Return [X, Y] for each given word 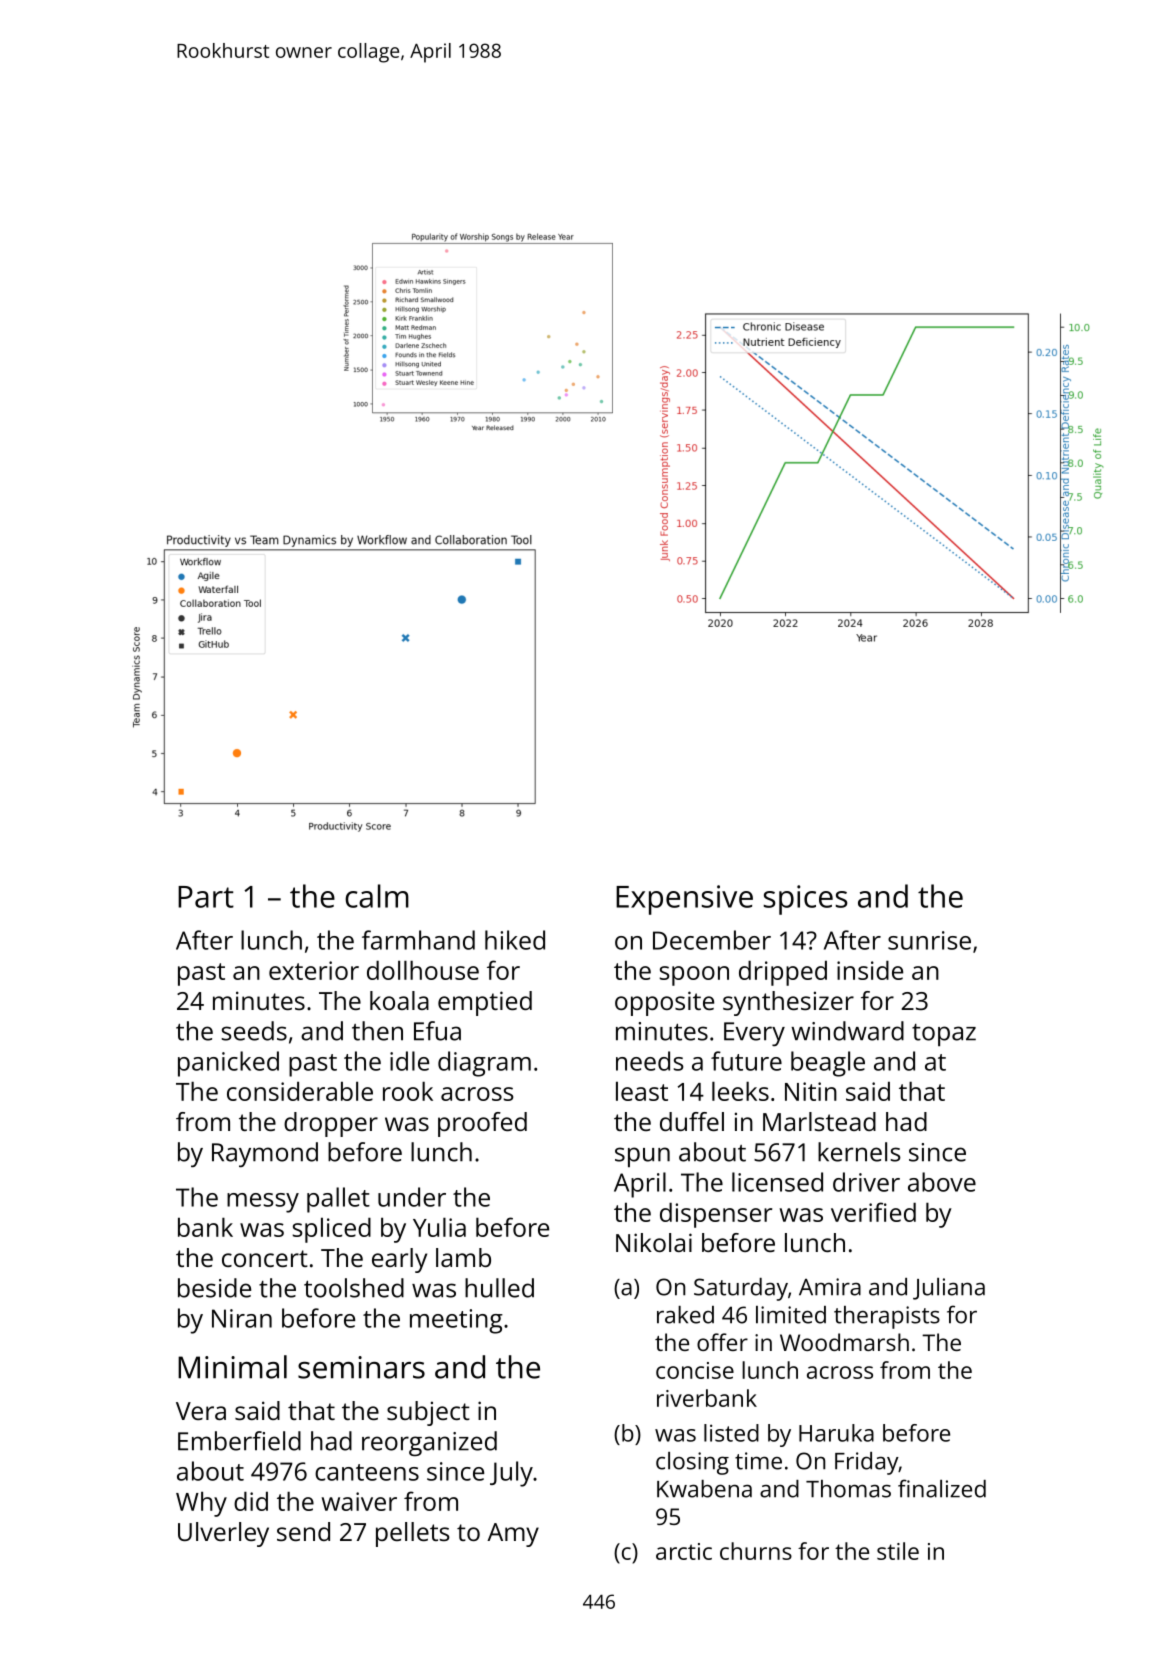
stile [898, 1551]
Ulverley [223, 1534]
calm [377, 896]
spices [806, 900]
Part [206, 897]
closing [692, 1463]
